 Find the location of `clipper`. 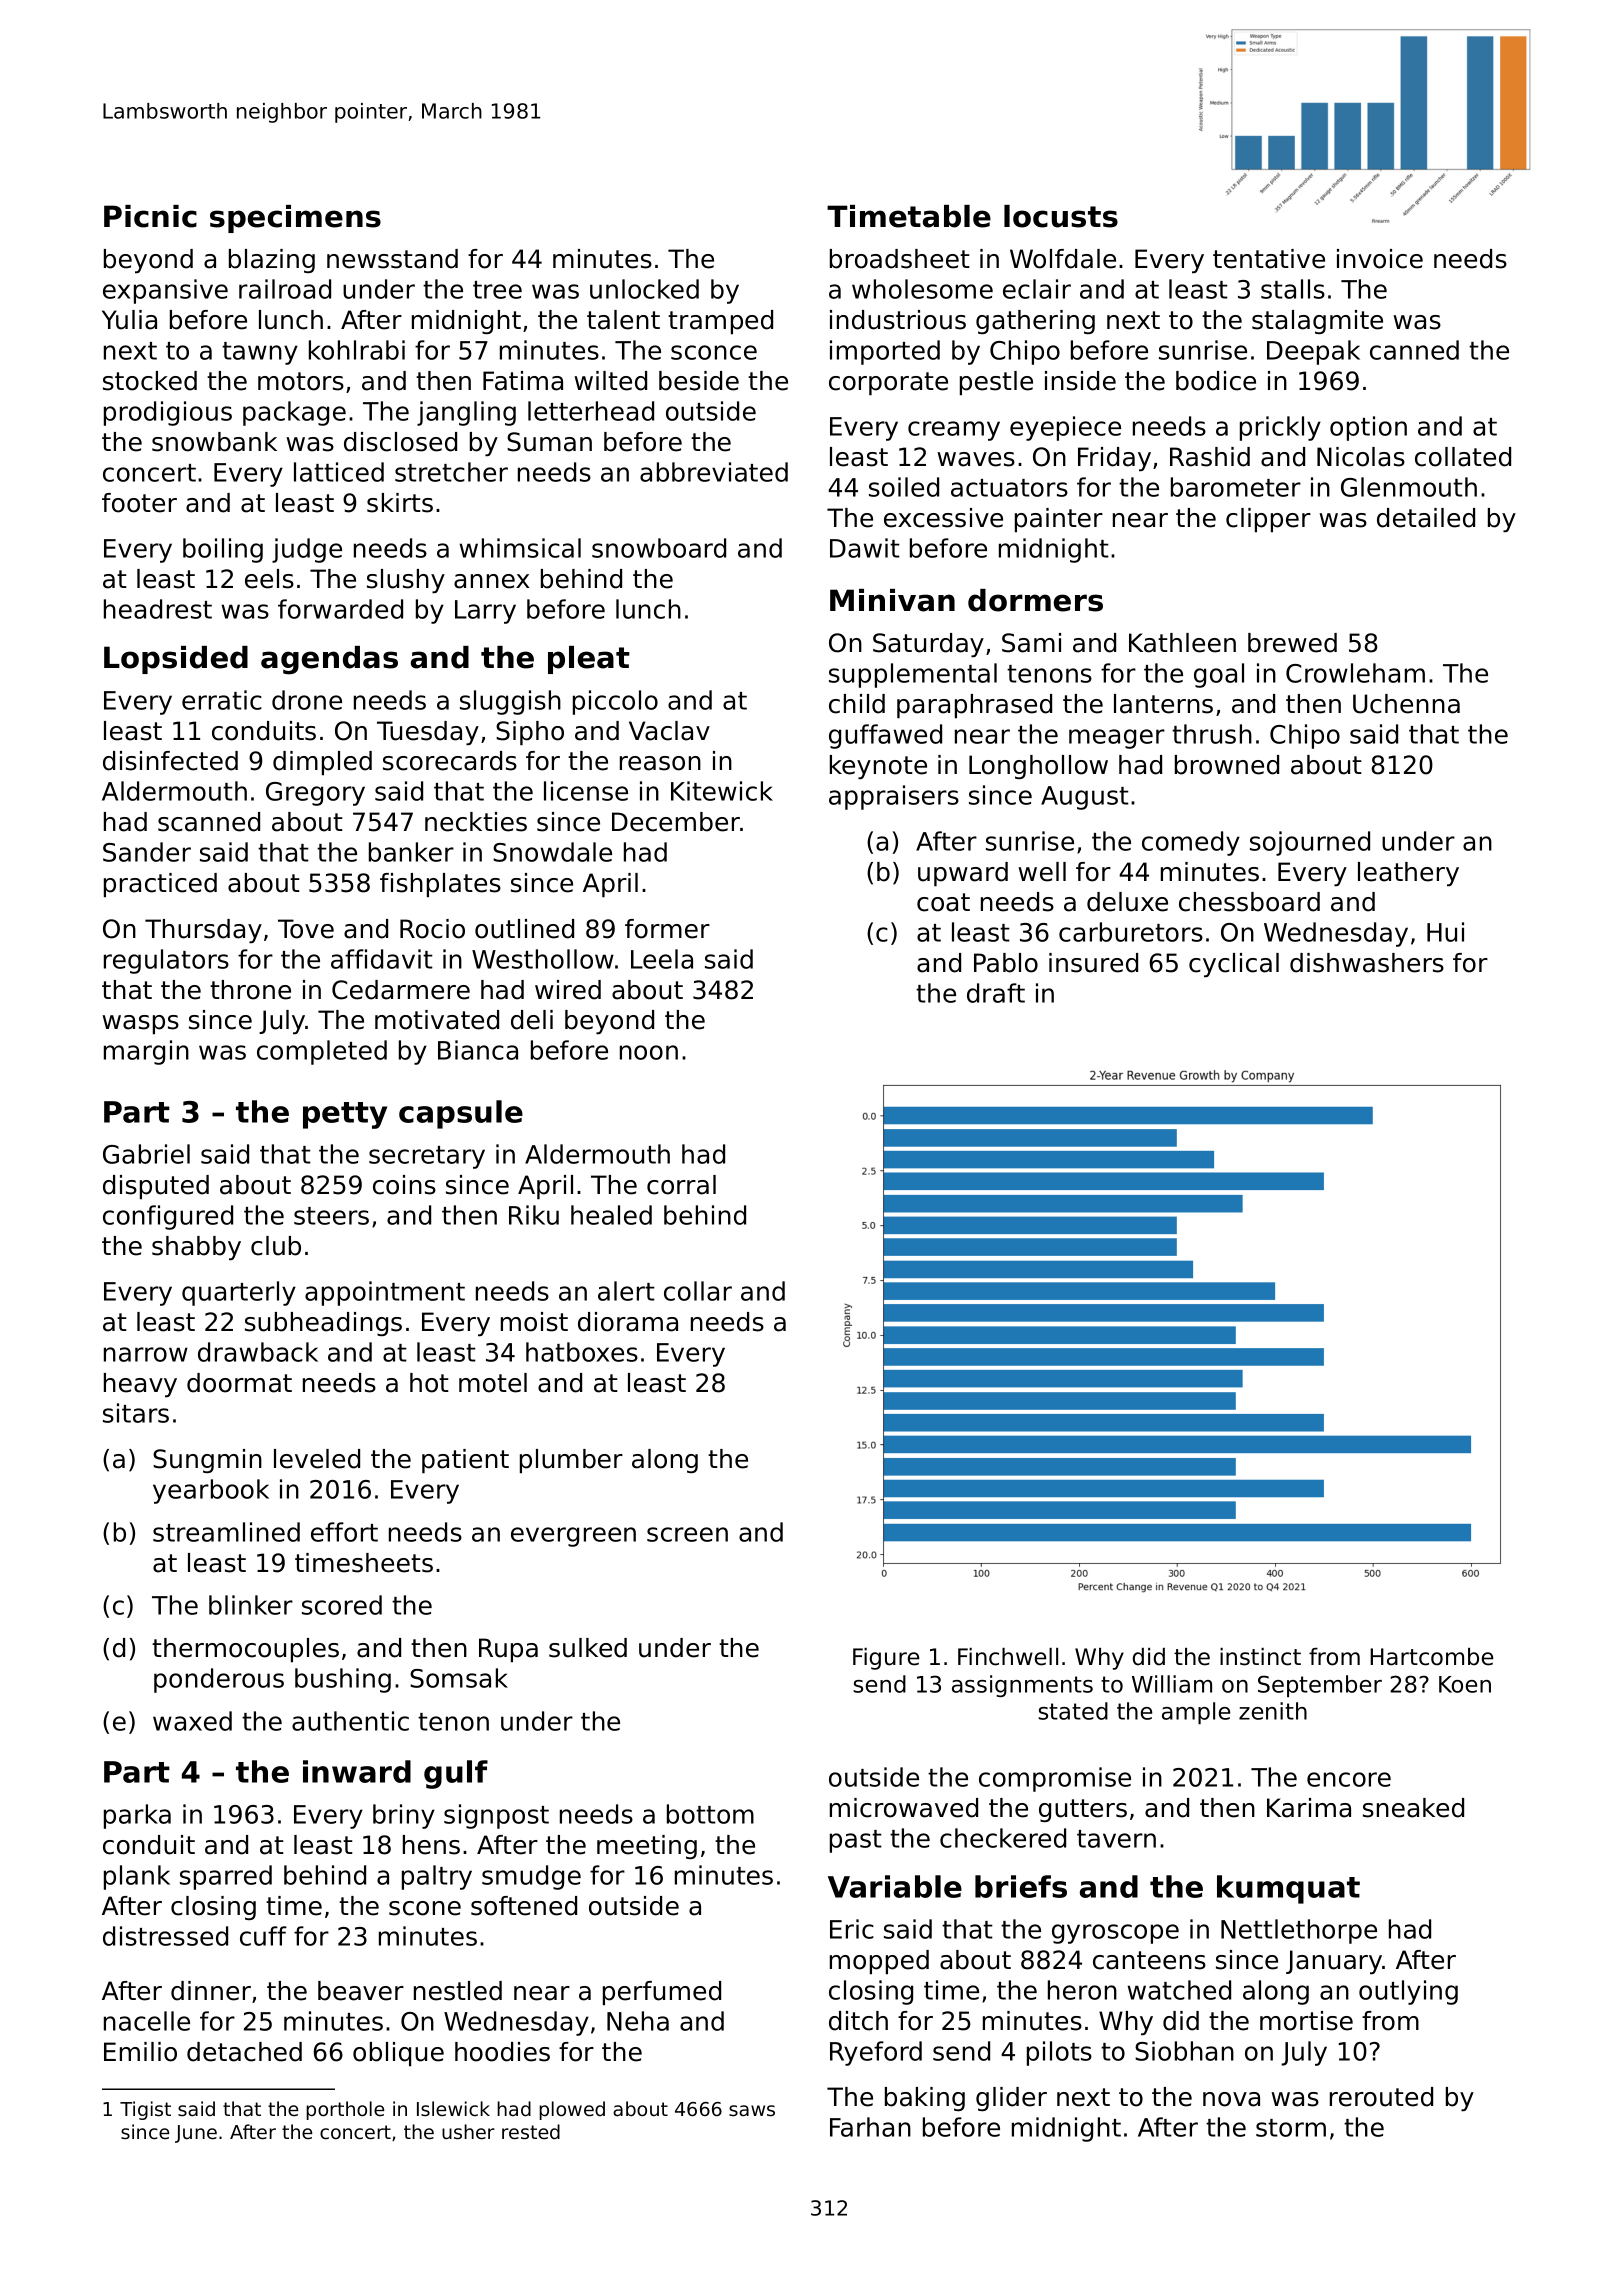

clipper is located at coordinates (1268, 520).
